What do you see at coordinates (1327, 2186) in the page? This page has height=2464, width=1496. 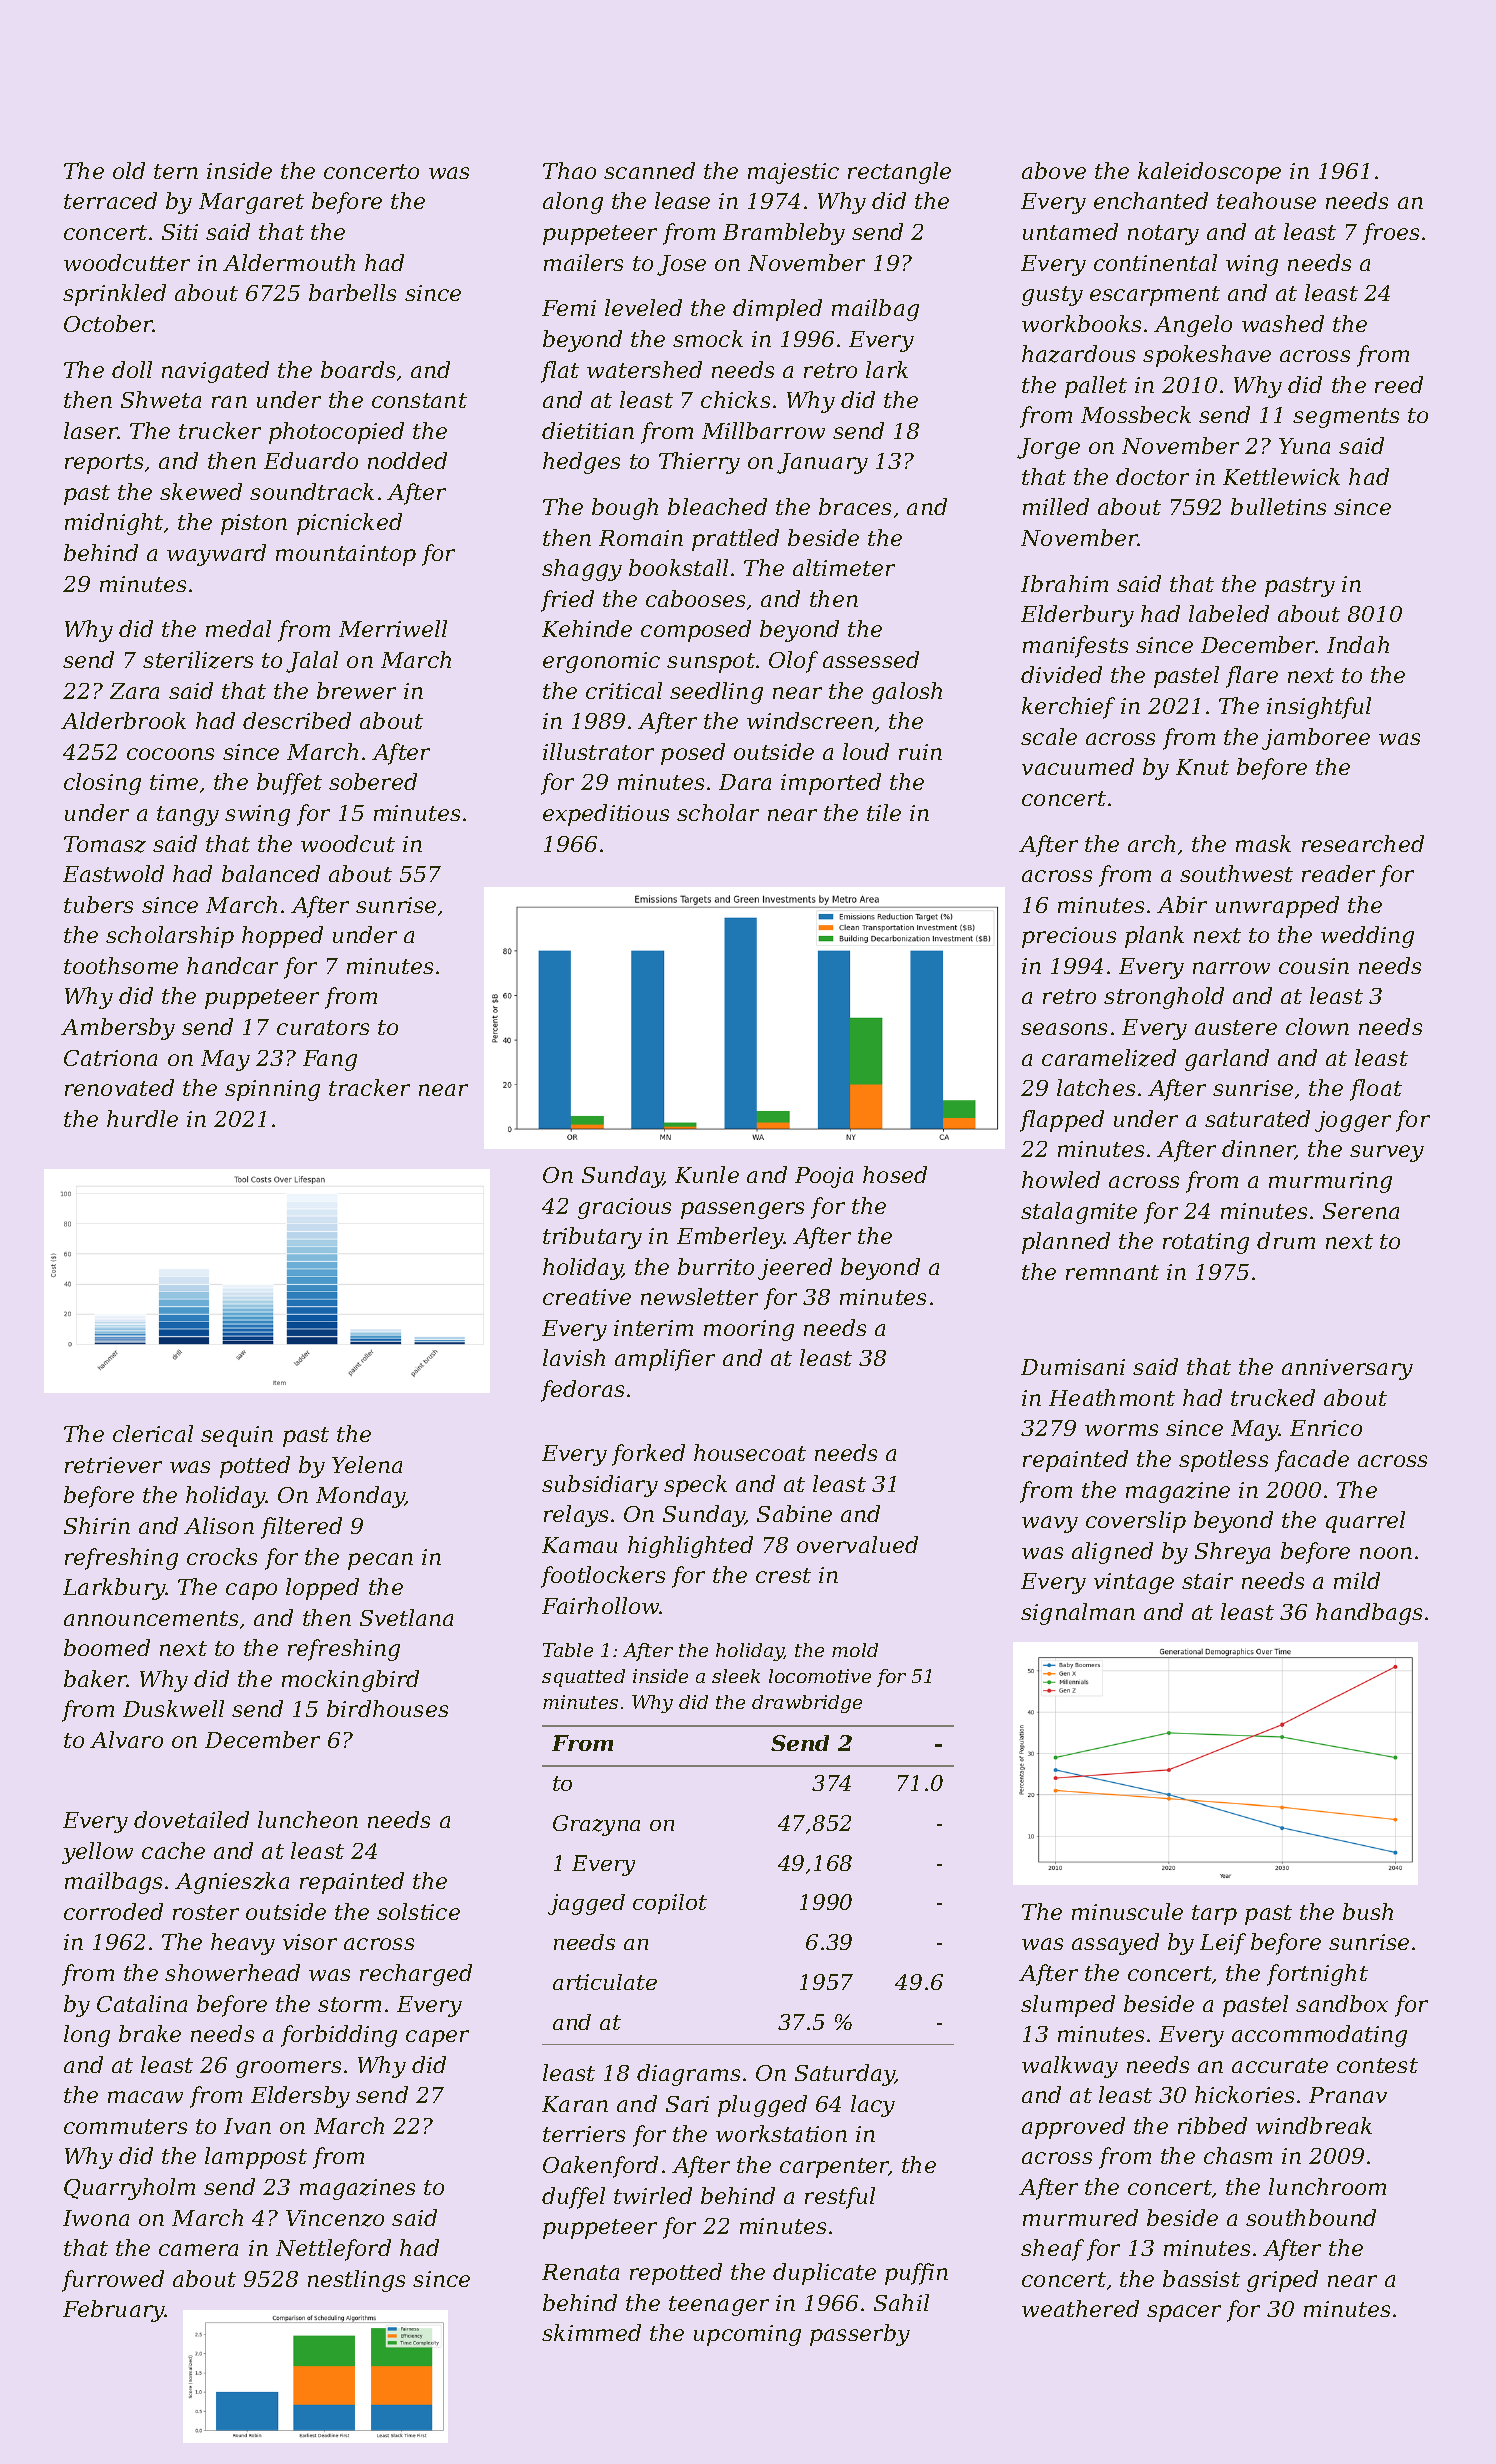 I see `lunchroom` at bounding box center [1327, 2186].
